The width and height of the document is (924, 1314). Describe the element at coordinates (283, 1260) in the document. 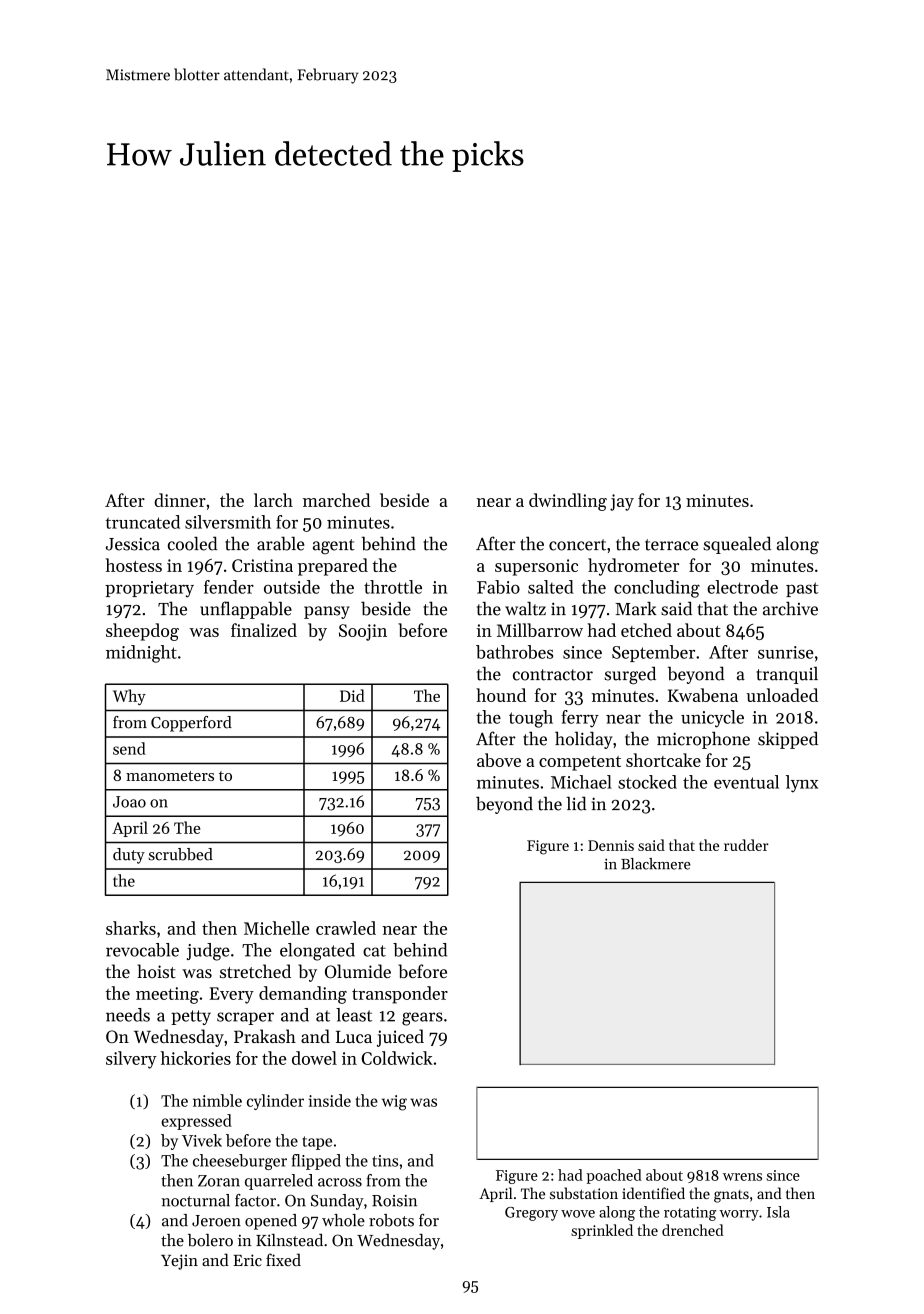

I see `fixed` at that location.
